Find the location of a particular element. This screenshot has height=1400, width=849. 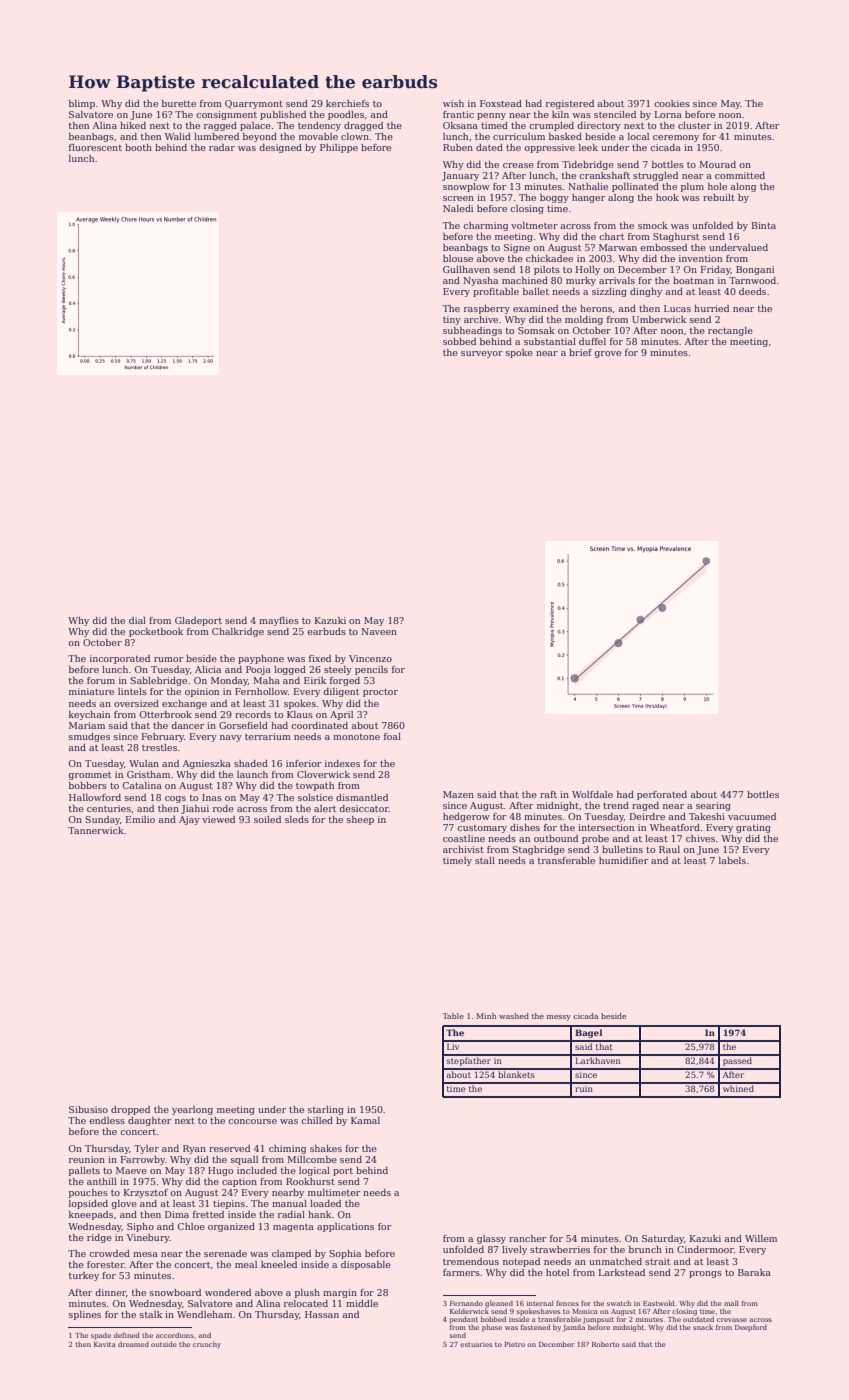

pocketbook is located at coordinates (156, 632).
